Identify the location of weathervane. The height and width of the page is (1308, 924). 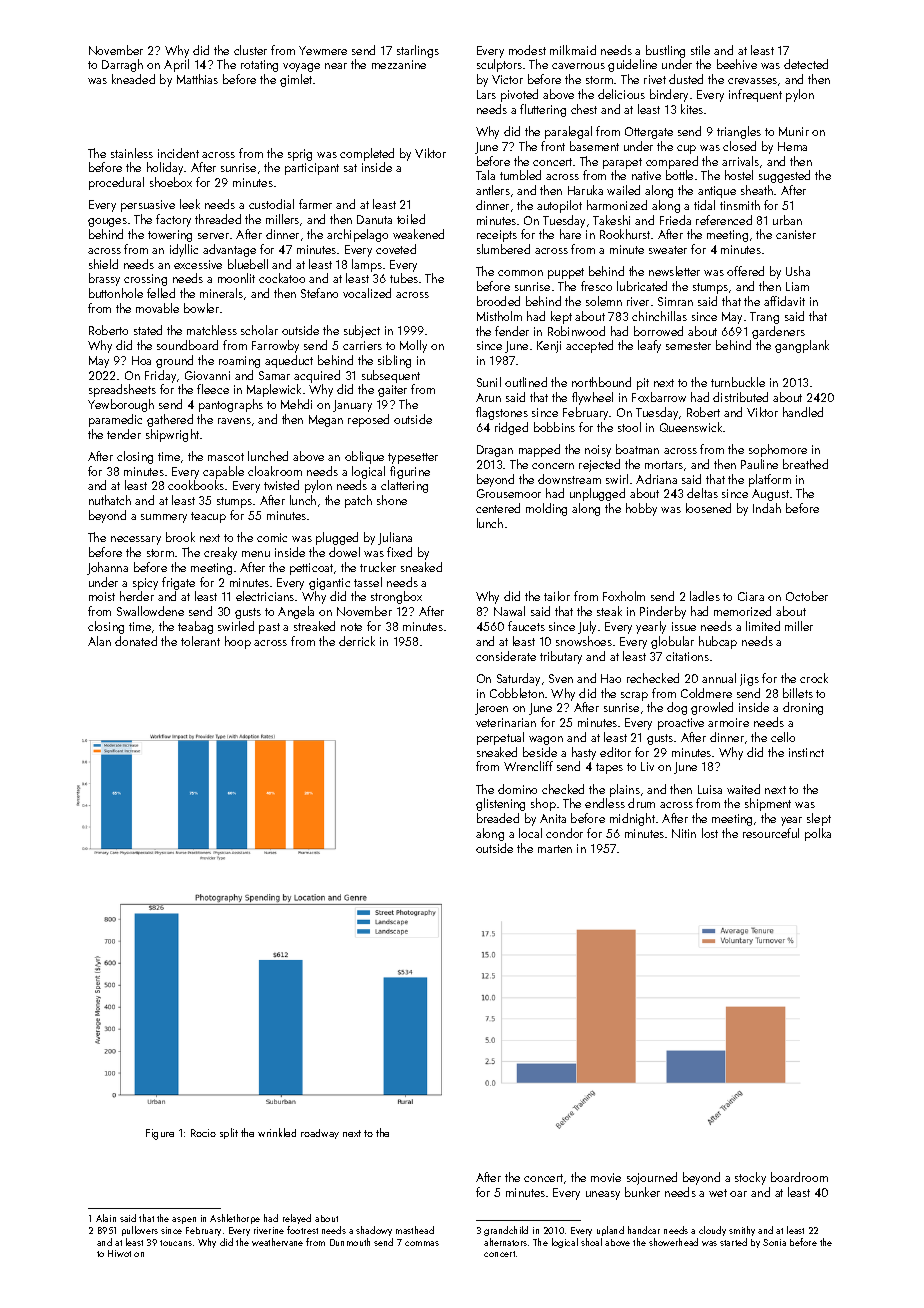
(277, 1242).
